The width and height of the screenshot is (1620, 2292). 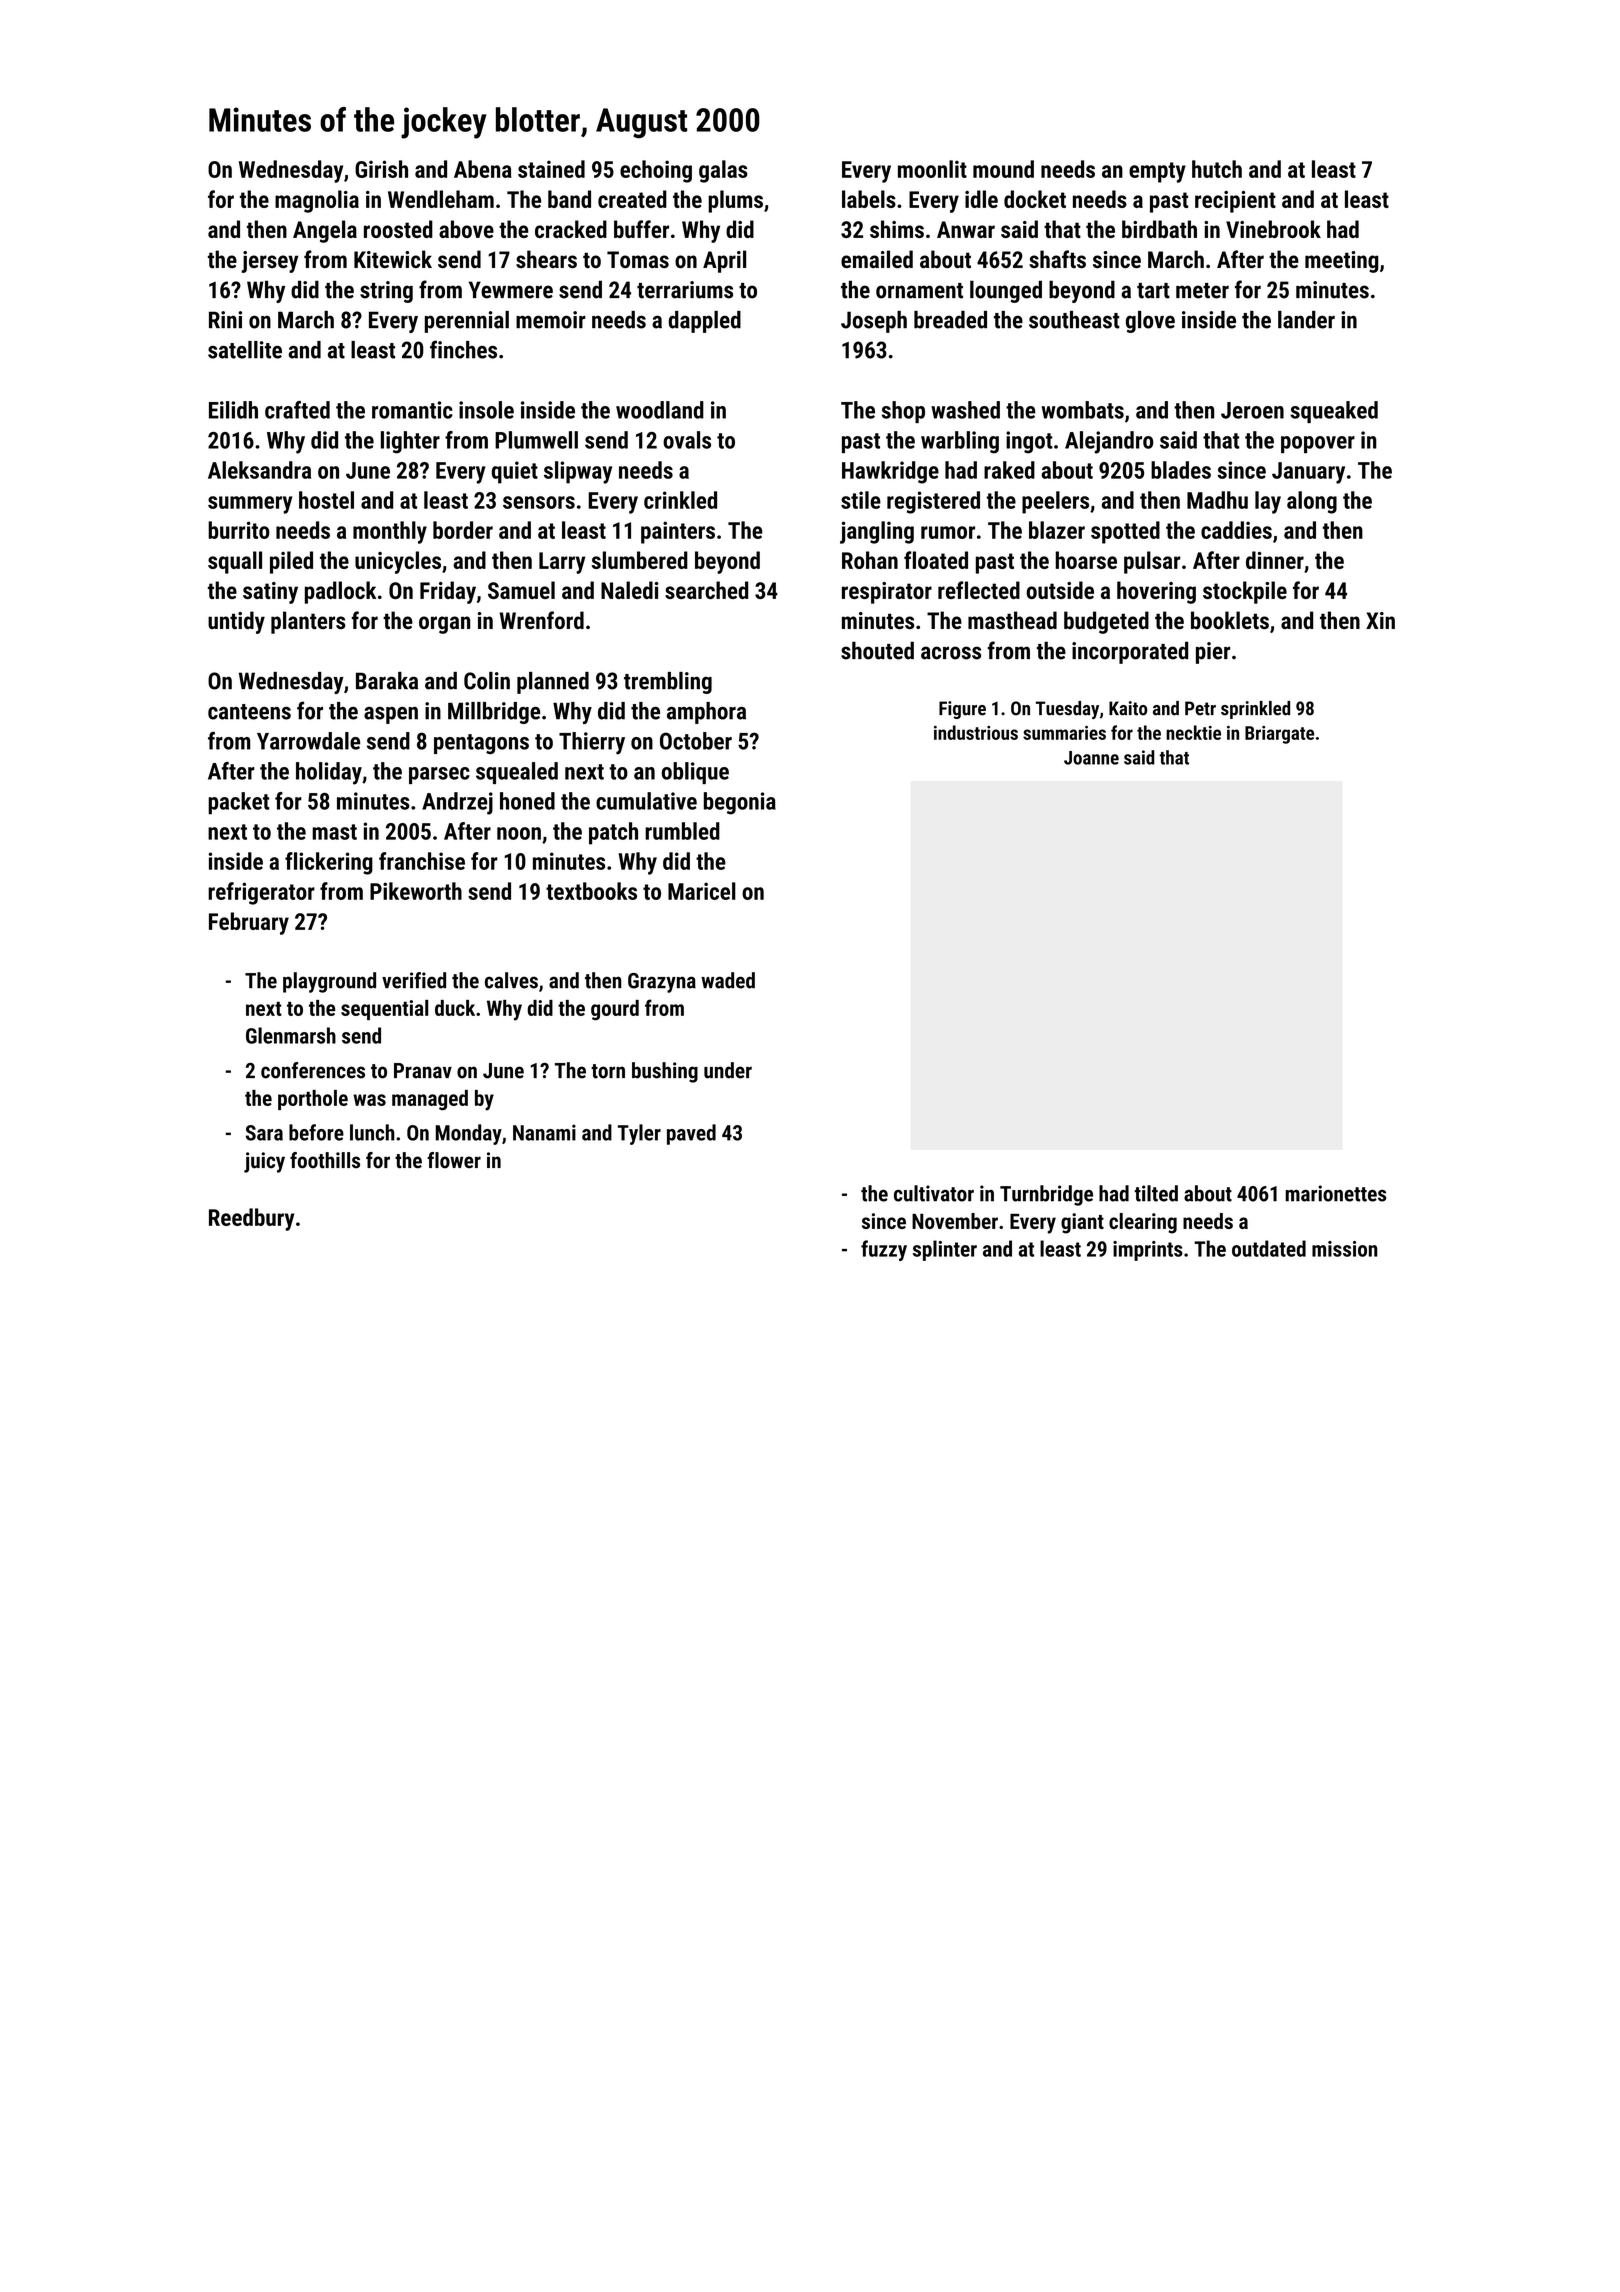 I want to click on Reedbury, so click(x=252, y=1219).
